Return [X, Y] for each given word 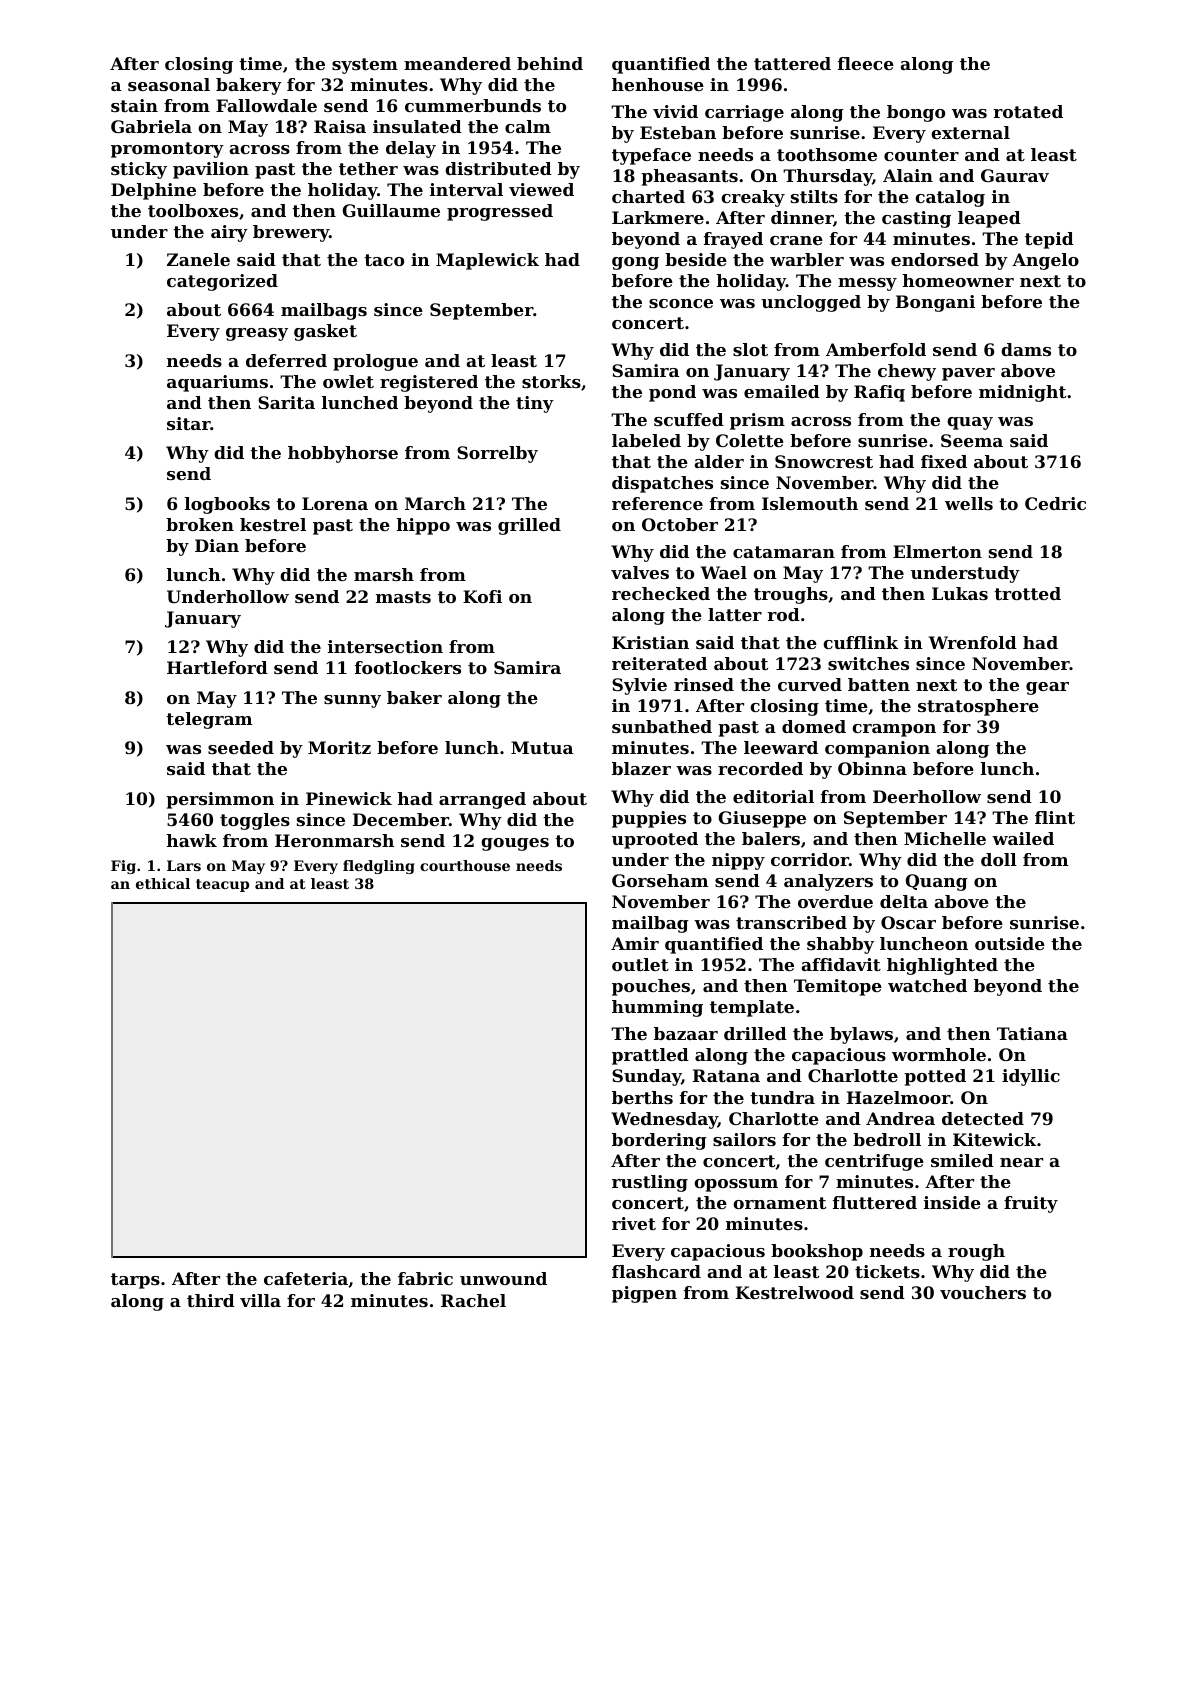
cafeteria [306, 1278]
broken [200, 524]
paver [968, 374]
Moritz [339, 747]
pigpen [644, 1294]
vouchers [983, 1292]
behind [550, 63]
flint [1055, 817]
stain [134, 105]
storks [551, 381]
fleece [866, 63]
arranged [482, 800]
